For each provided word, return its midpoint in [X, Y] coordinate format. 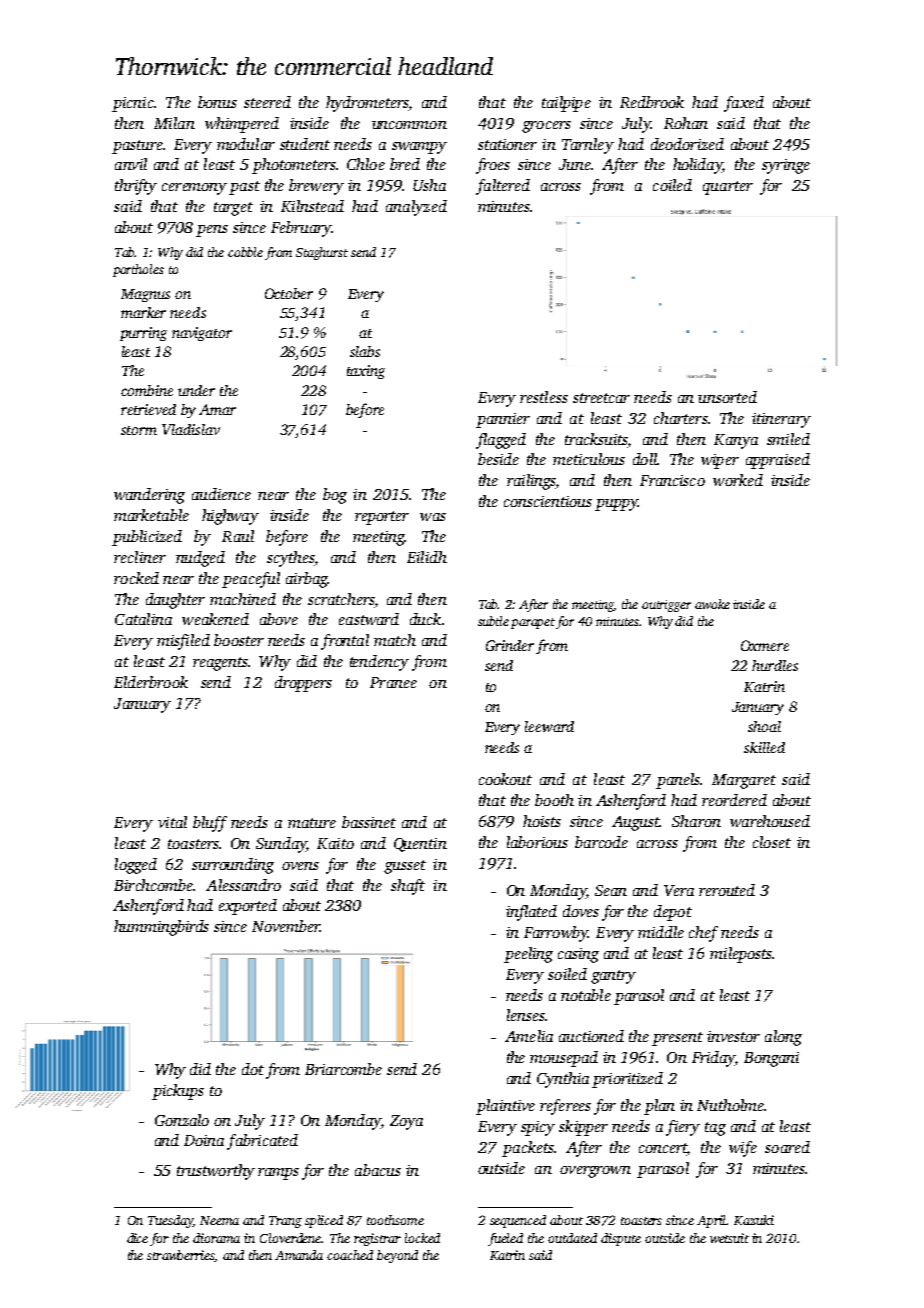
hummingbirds [161, 928]
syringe [786, 166]
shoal [764, 726]
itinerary [781, 420]
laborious [537, 842]
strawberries [181, 1256]
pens [212, 231]
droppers [303, 684]
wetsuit [729, 1238]
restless [544, 397]
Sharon [696, 821]
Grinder [510, 645]
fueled [505, 1239]
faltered [503, 187]
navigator [202, 334]
